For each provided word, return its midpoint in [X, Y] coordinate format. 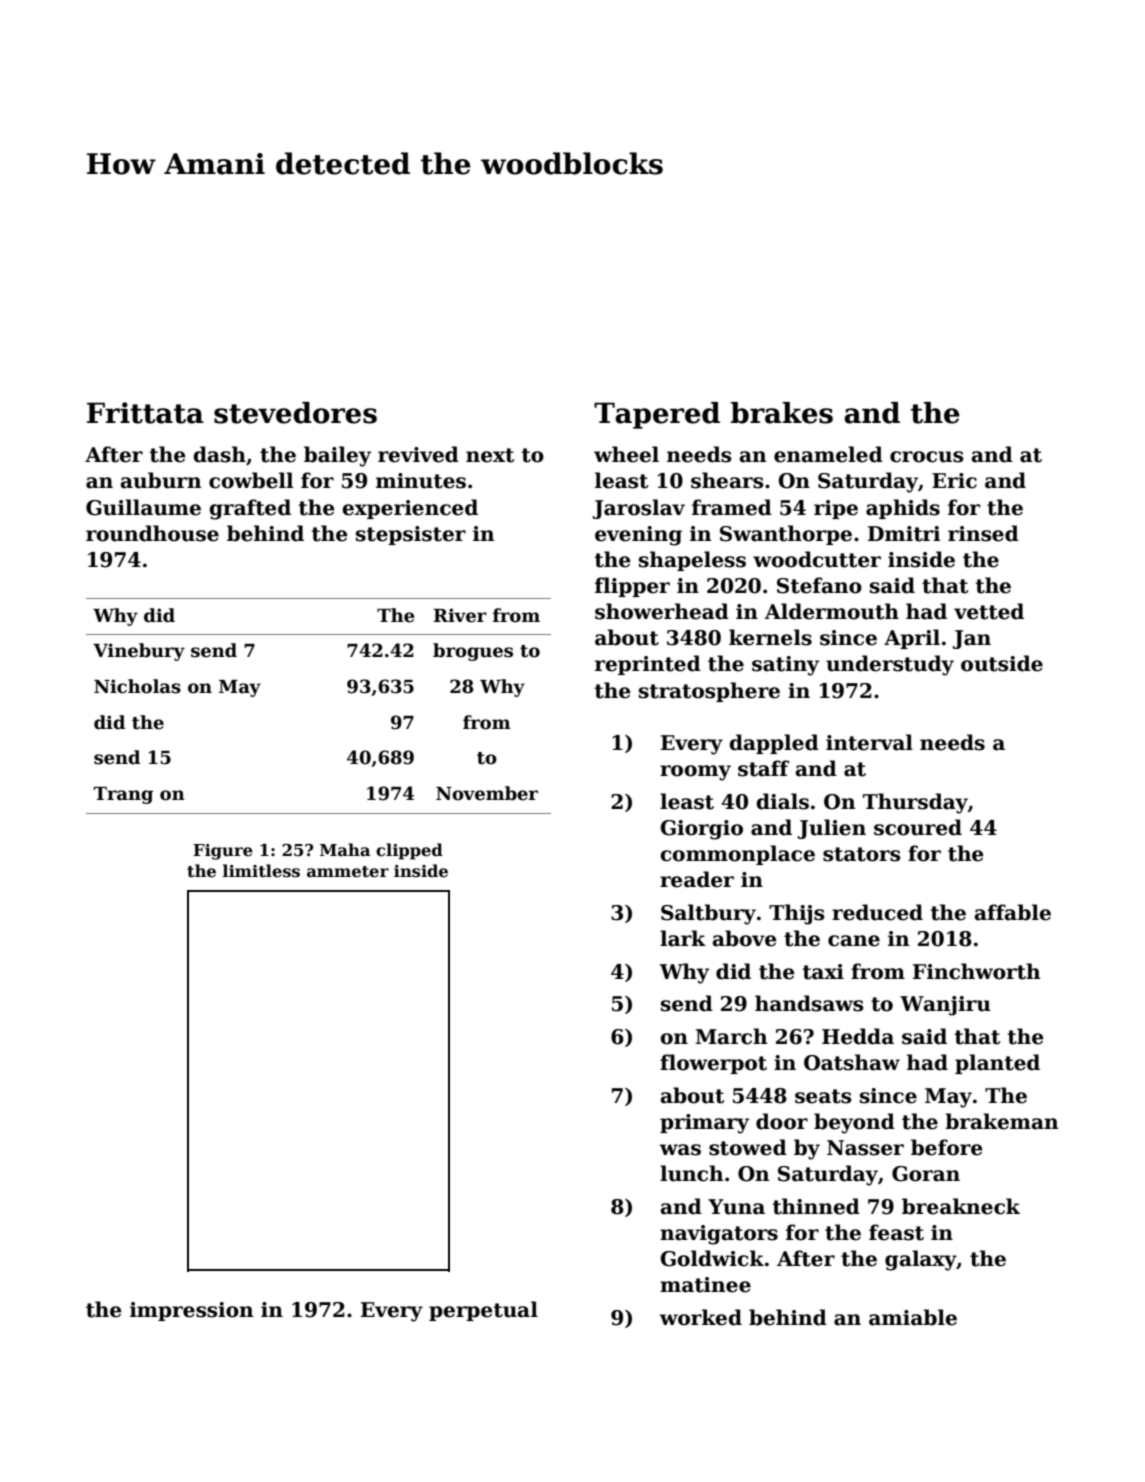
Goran [926, 1174]
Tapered [657, 415]
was [680, 1150]
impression [192, 1311]
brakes [782, 413]
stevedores [295, 413]
